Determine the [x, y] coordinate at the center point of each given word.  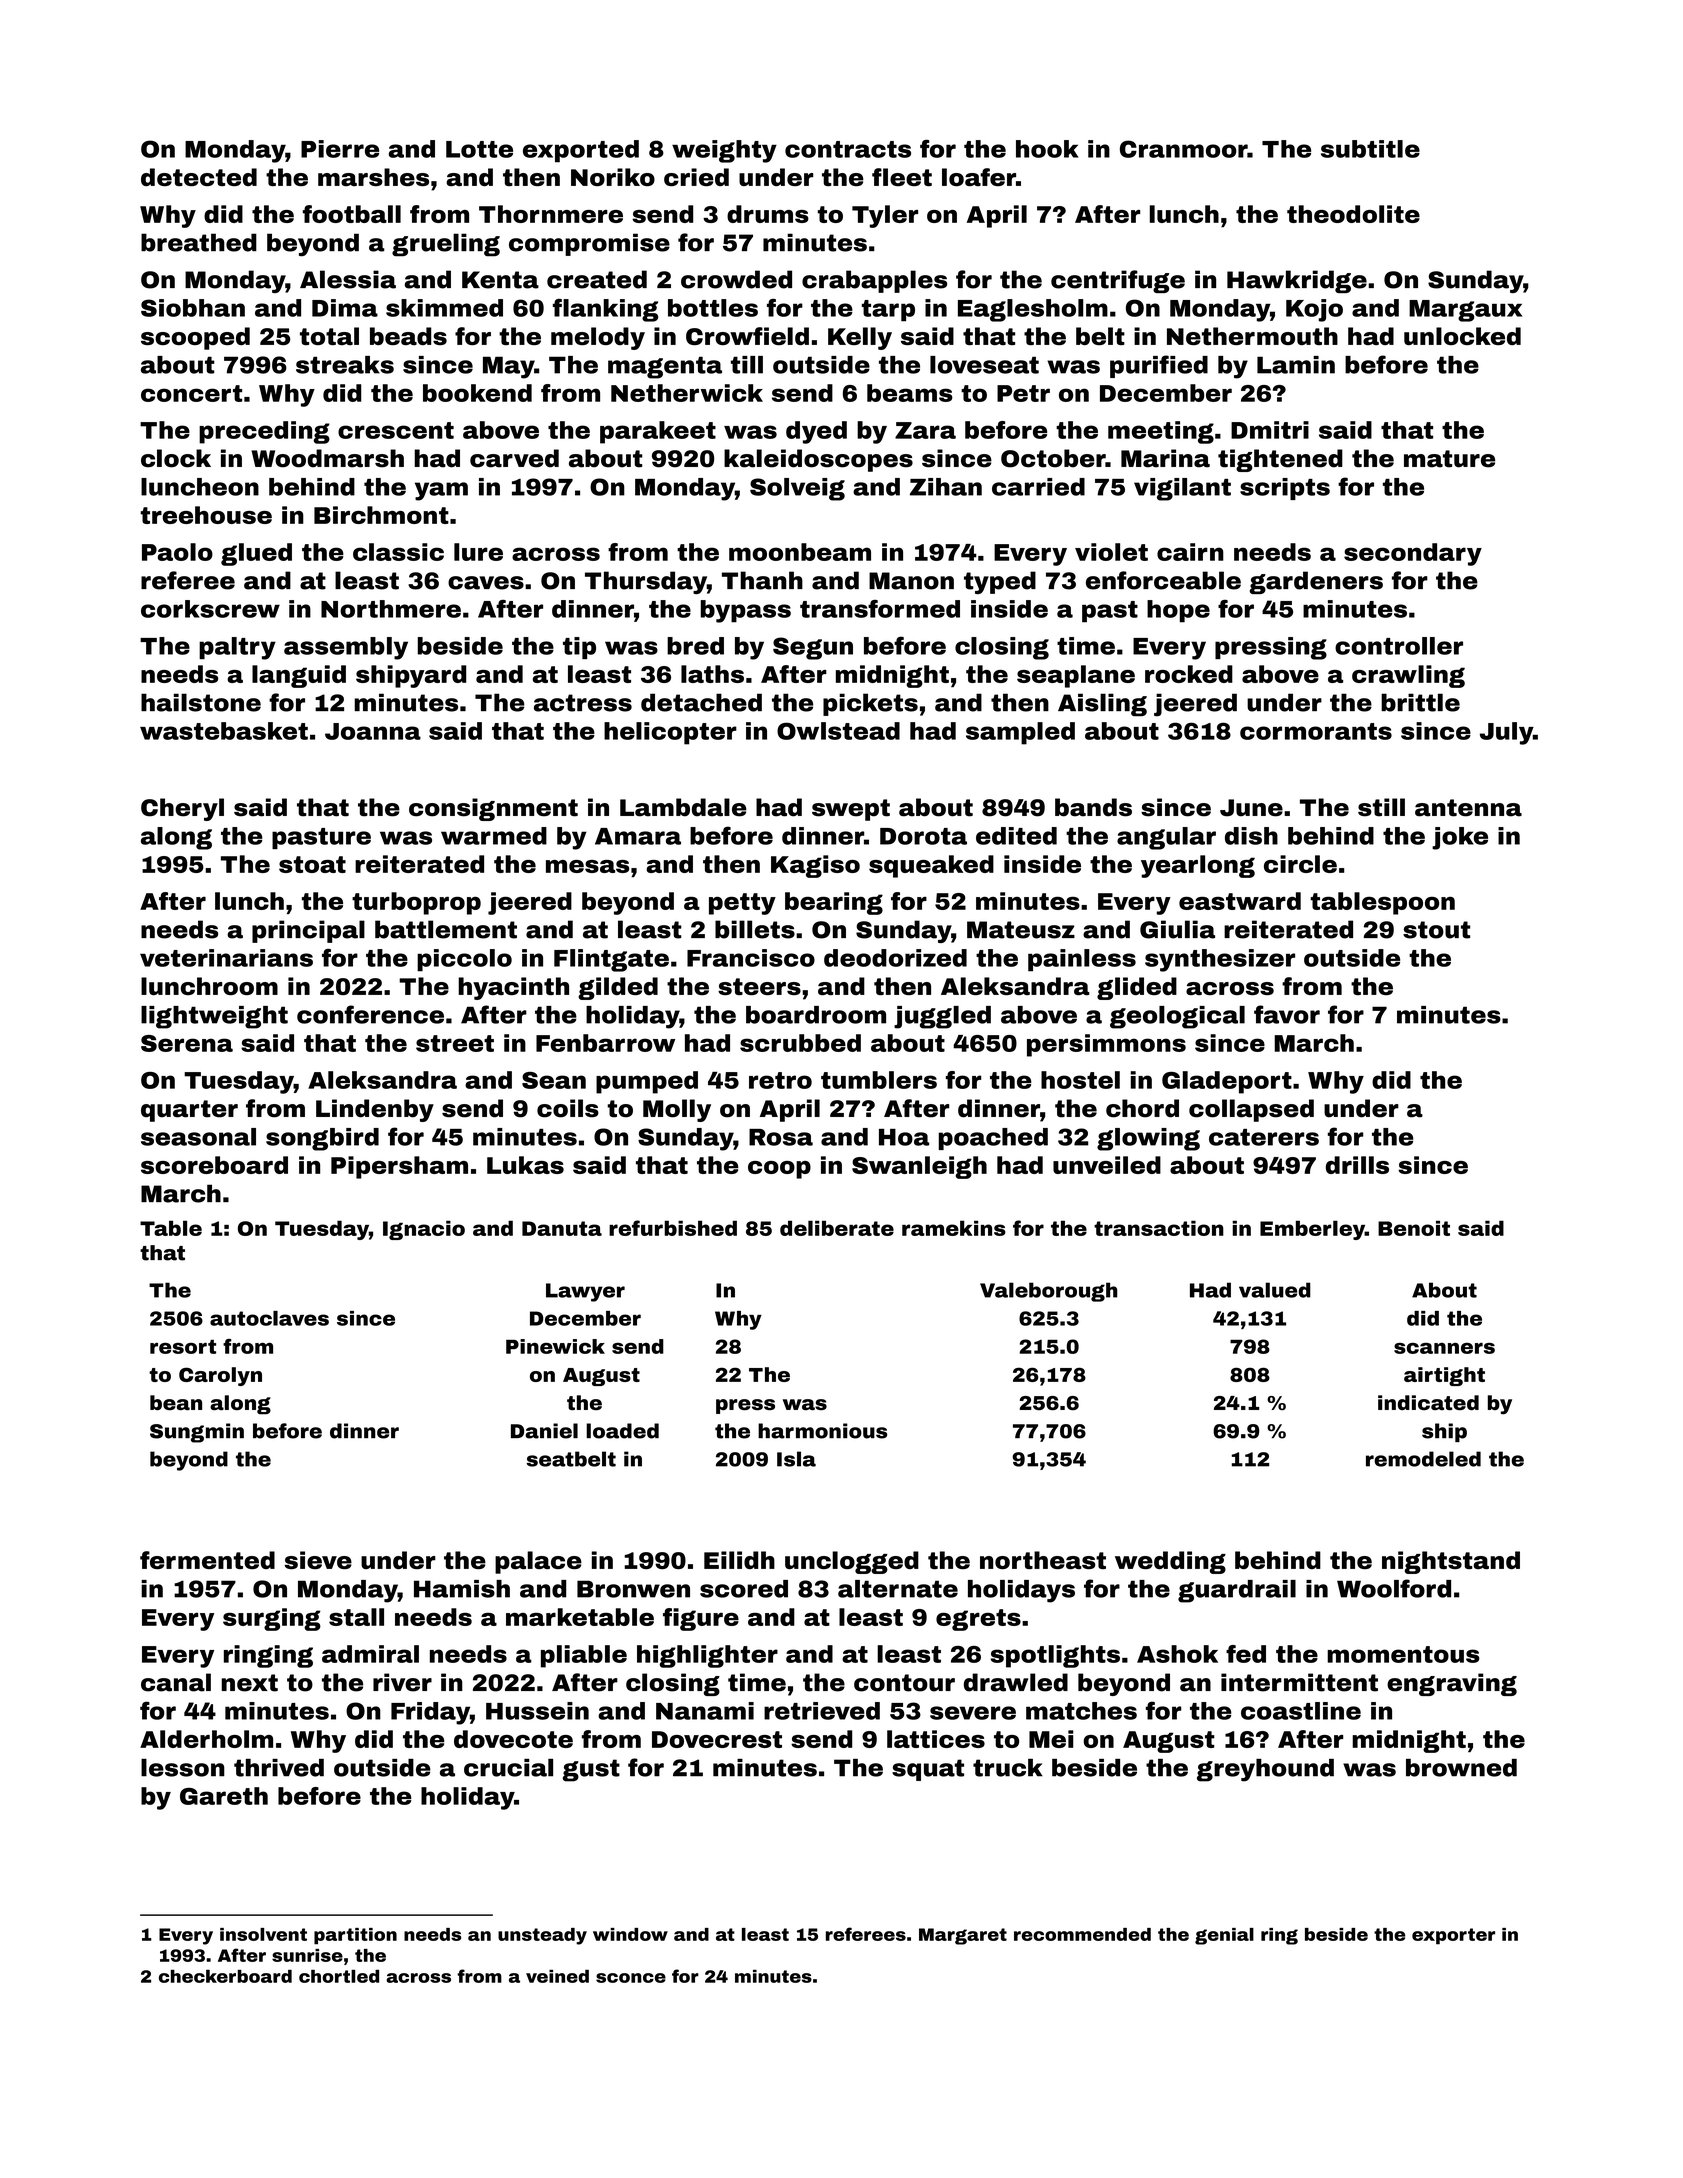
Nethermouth [1252, 336]
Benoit [1414, 1228]
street [455, 1043]
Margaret [963, 1936]
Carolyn [220, 1376]
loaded [622, 1431]
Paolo [177, 552]
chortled [339, 1976]
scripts [1285, 489]
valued [1275, 1290]
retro [780, 1080]
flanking [605, 310]
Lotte [479, 149]
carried [1038, 487]
